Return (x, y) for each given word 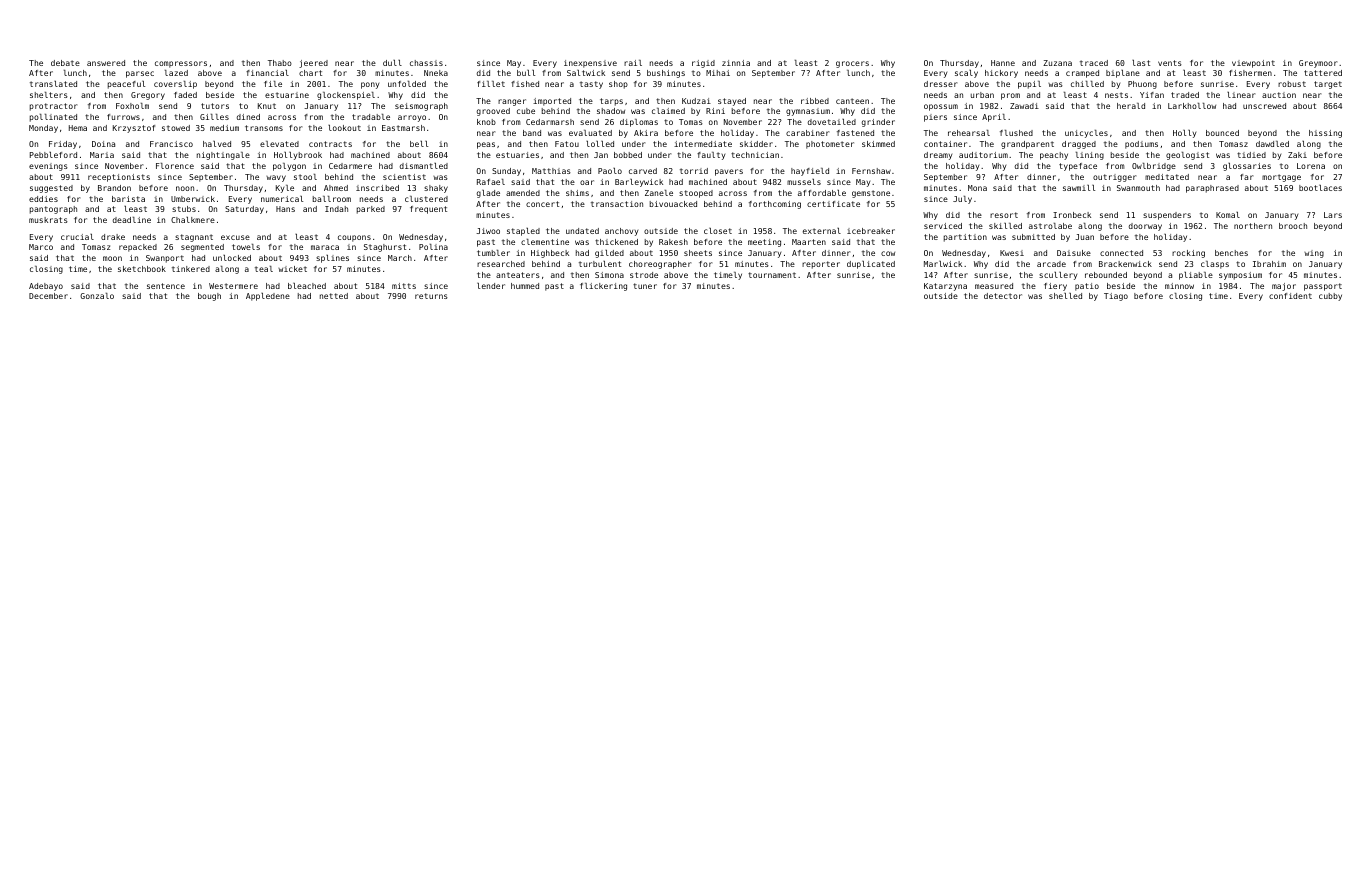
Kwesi (1012, 253)
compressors (181, 64)
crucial (77, 237)
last (1141, 63)
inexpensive (590, 64)
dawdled (1272, 144)
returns (431, 296)
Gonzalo (97, 296)
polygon (289, 167)
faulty (711, 156)
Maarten (809, 242)
